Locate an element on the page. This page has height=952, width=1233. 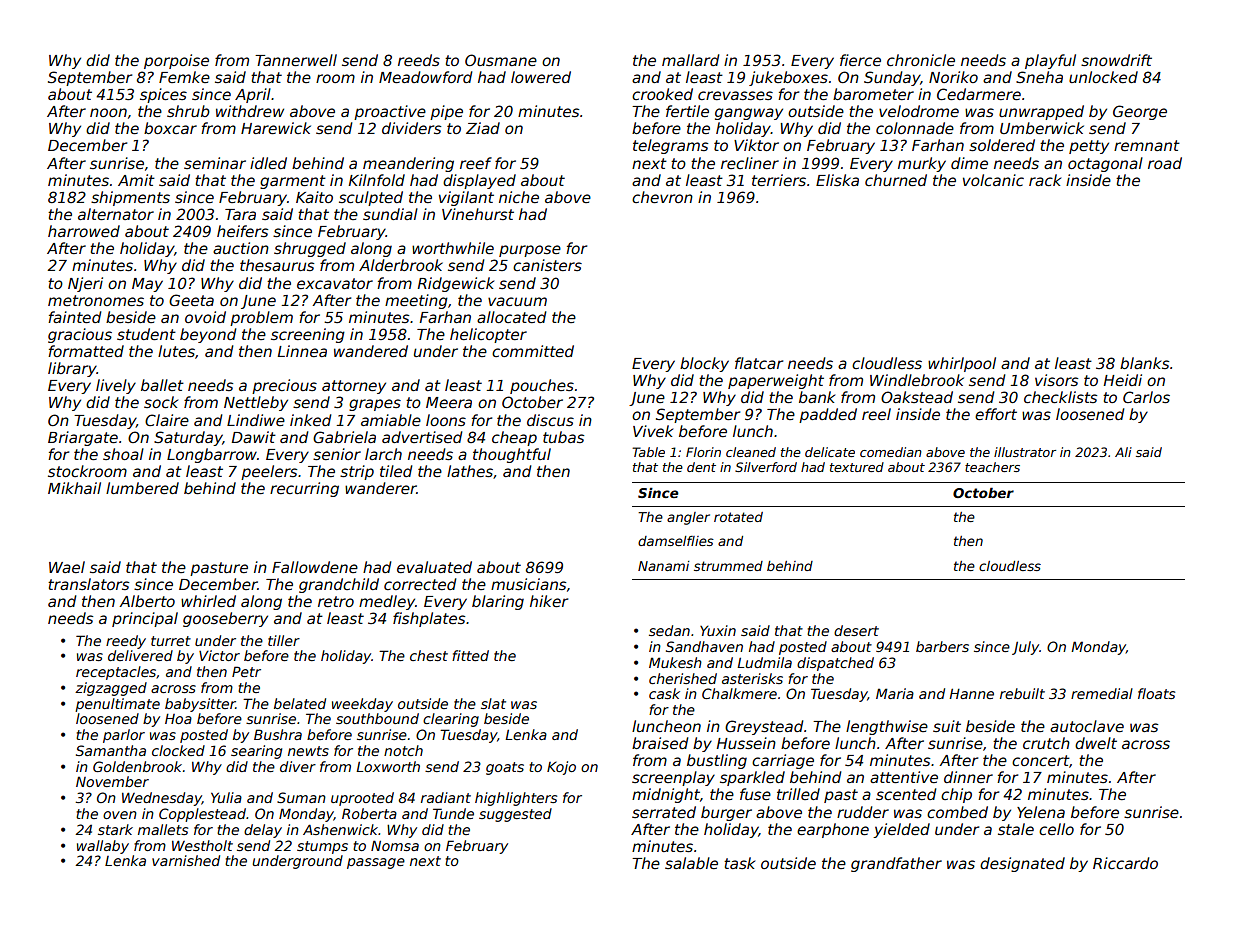
penultimate is located at coordinates (117, 705).
